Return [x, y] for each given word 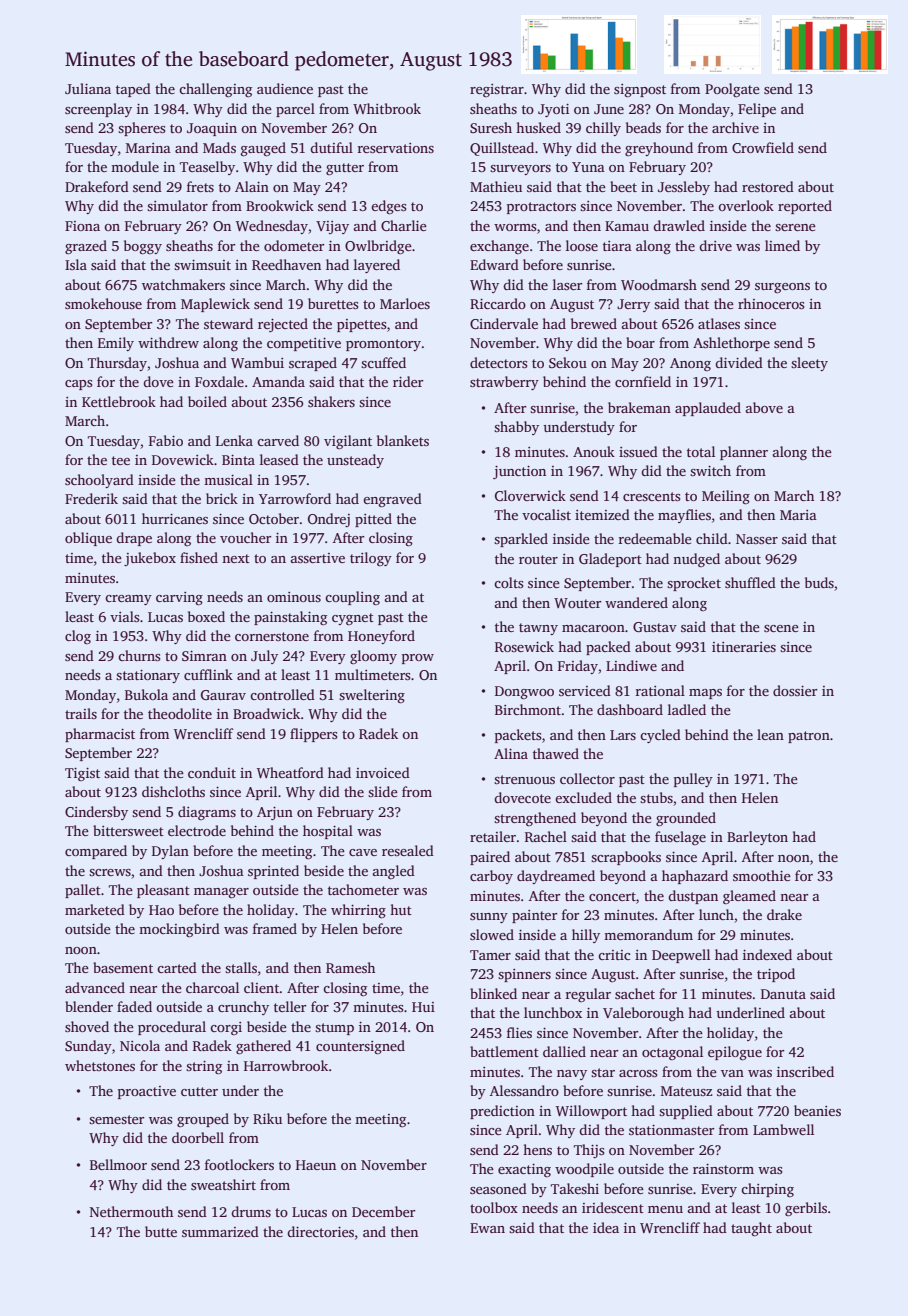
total [701, 451]
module [135, 166]
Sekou [568, 362]
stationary [148, 676]
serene [795, 227]
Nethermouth [131, 1211]
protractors [541, 208]
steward [228, 323]
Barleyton [757, 838]
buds [819, 582]
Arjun [275, 813]
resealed [408, 850]
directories [320, 1231]
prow [418, 659]
